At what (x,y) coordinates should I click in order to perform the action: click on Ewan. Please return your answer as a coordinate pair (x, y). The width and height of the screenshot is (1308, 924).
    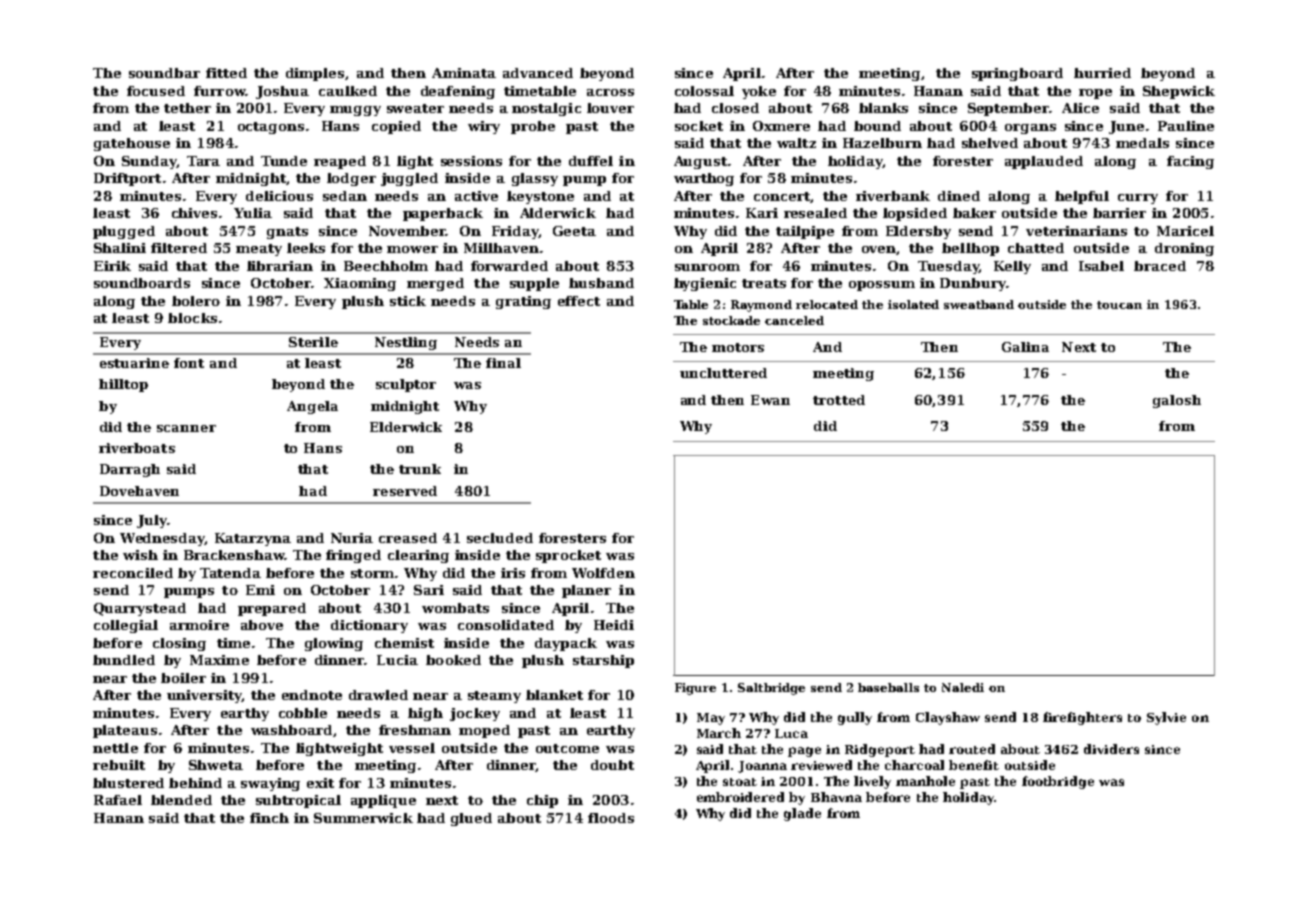
    Looking at the image, I should click on (770, 400).
